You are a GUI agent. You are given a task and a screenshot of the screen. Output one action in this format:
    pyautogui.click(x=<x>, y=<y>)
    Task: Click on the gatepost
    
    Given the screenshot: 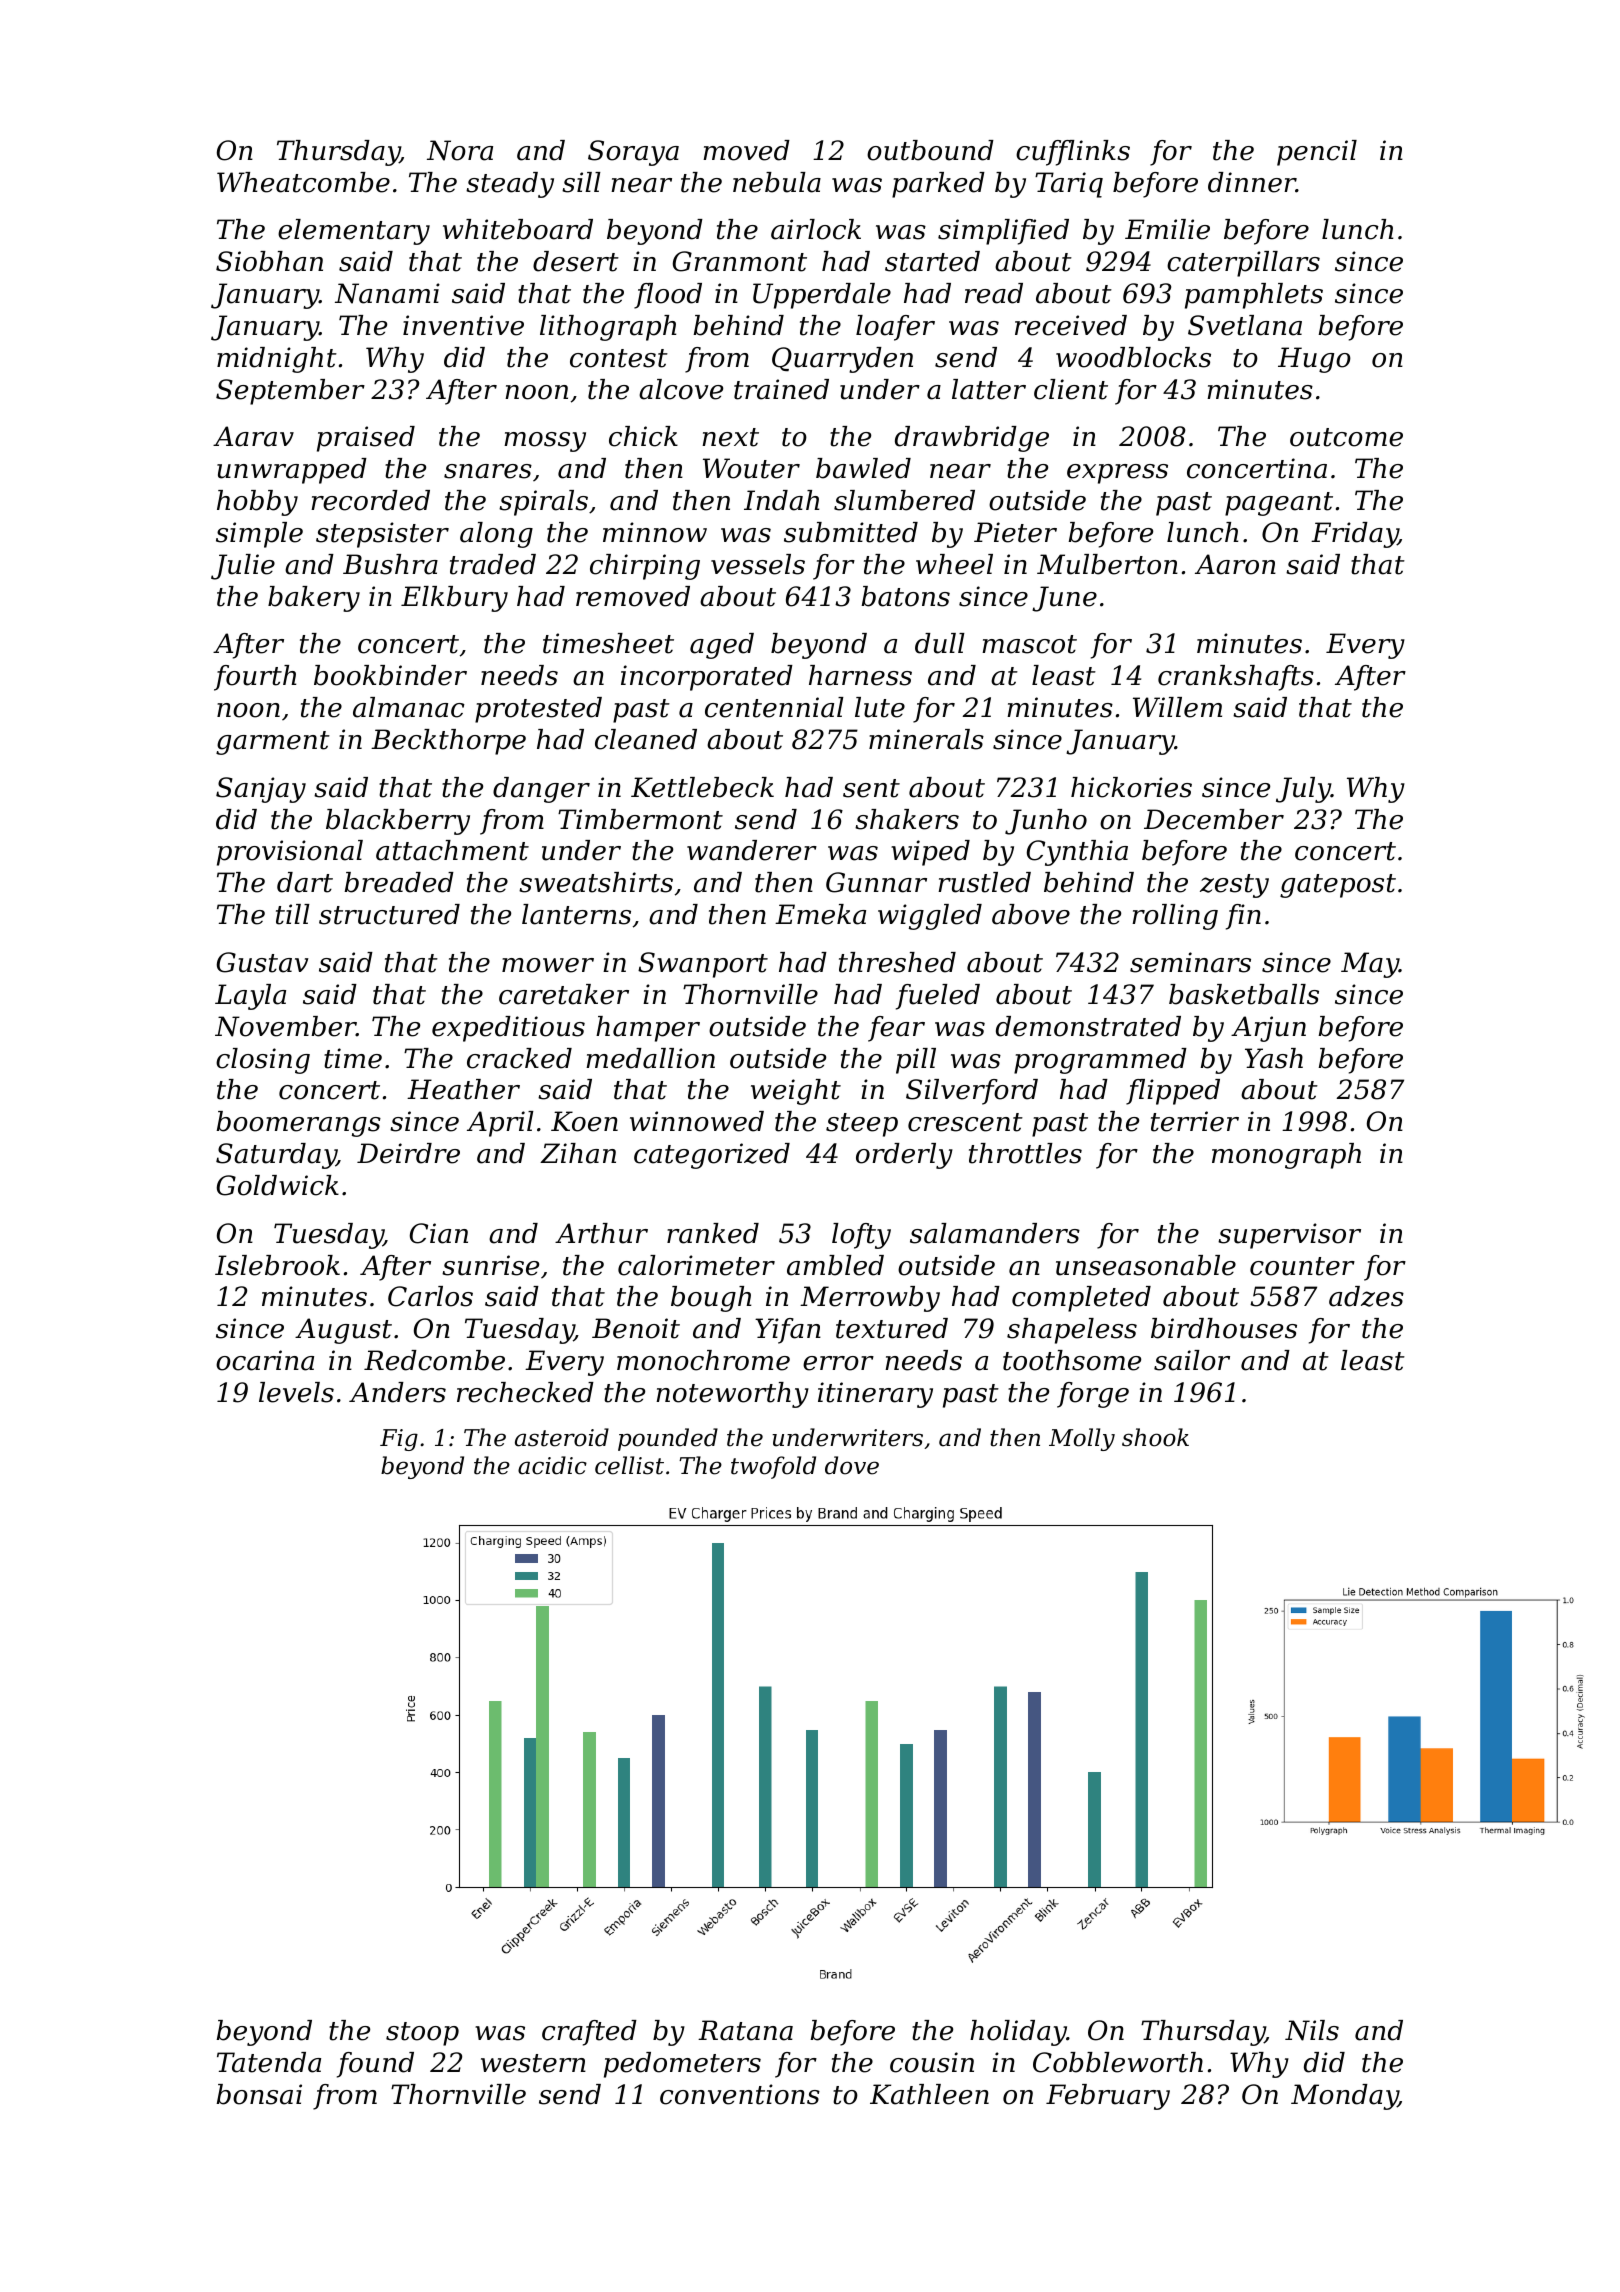 What is the action you would take?
    pyautogui.click(x=1338, y=886)
